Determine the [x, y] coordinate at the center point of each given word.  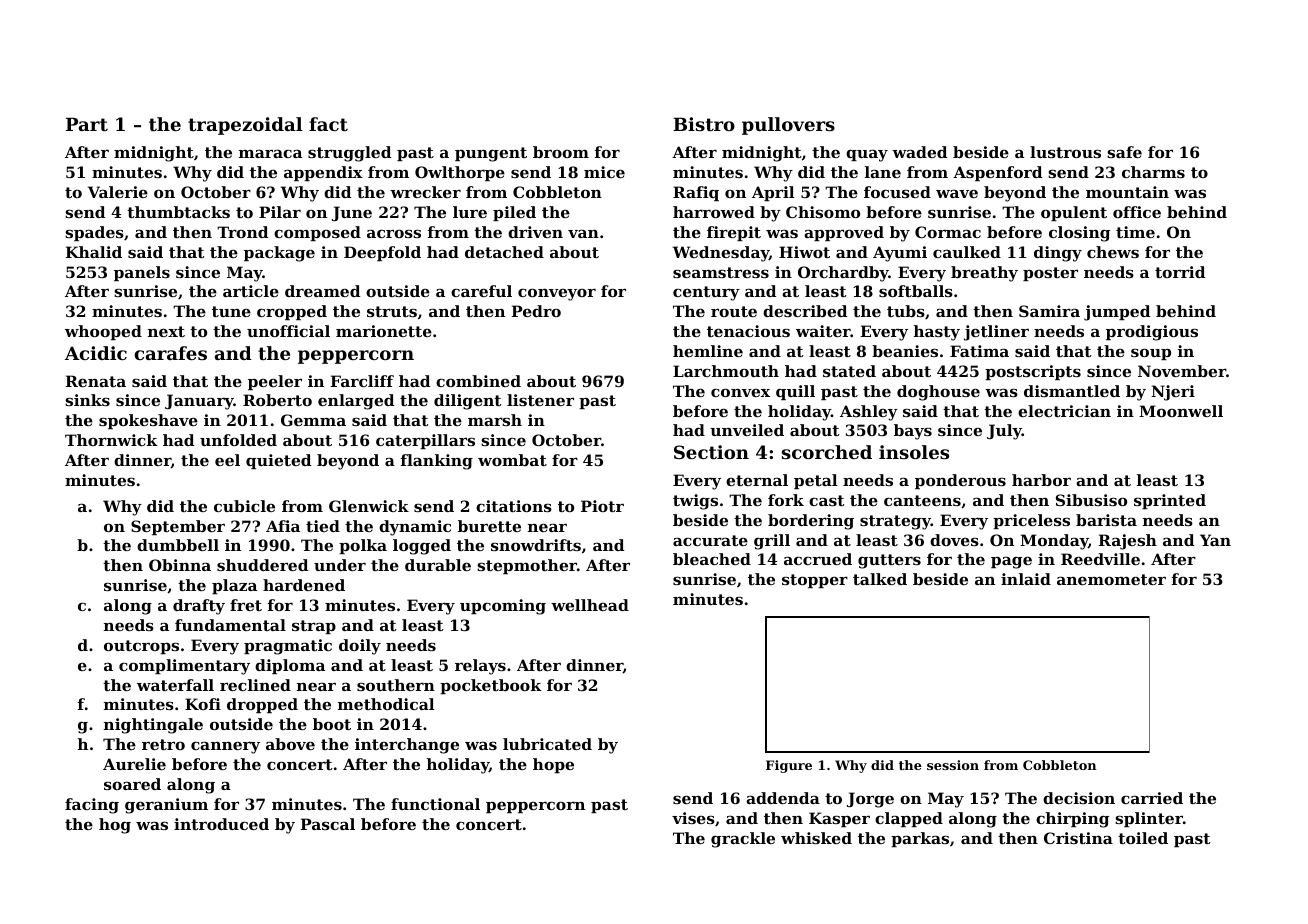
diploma [290, 666]
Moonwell [1181, 411]
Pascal [328, 824]
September [178, 527]
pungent [491, 154]
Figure [789, 766]
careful [481, 291]
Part [87, 124]
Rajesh [1128, 542]
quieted [278, 461]
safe [1124, 152]
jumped [1117, 313]
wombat [512, 460]
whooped [103, 332]
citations [514, 506]
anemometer [1111, 579]
